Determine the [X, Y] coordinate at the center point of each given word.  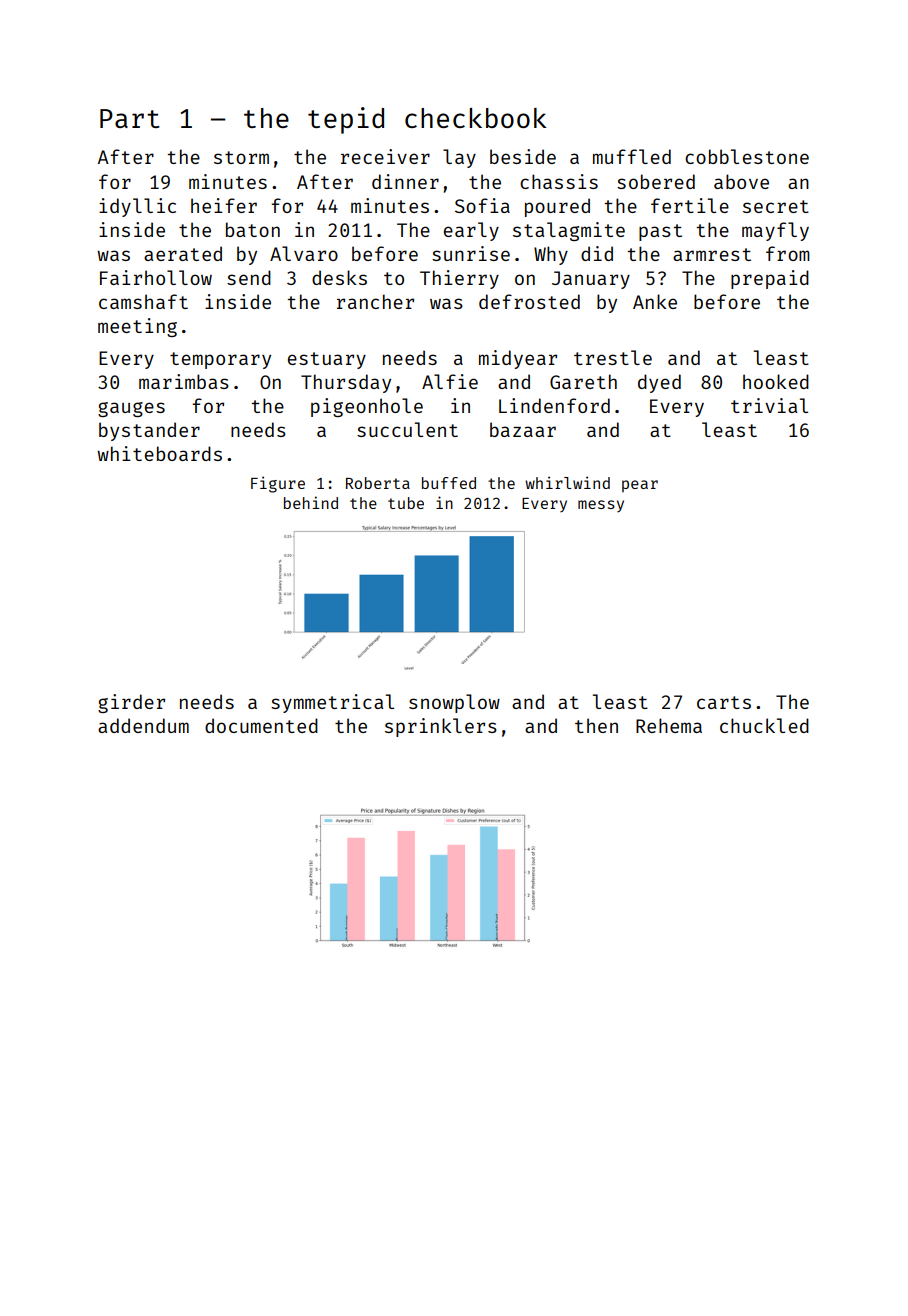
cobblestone [747, 156]
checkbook [476, 118]
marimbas [184, 381]
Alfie [450, 381]
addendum [143, 725]
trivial [769, 405]
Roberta [378, 483]
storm [241, 157]
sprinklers [441, 727]
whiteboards [159, 453]
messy [601, 506]
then [596, 725]
